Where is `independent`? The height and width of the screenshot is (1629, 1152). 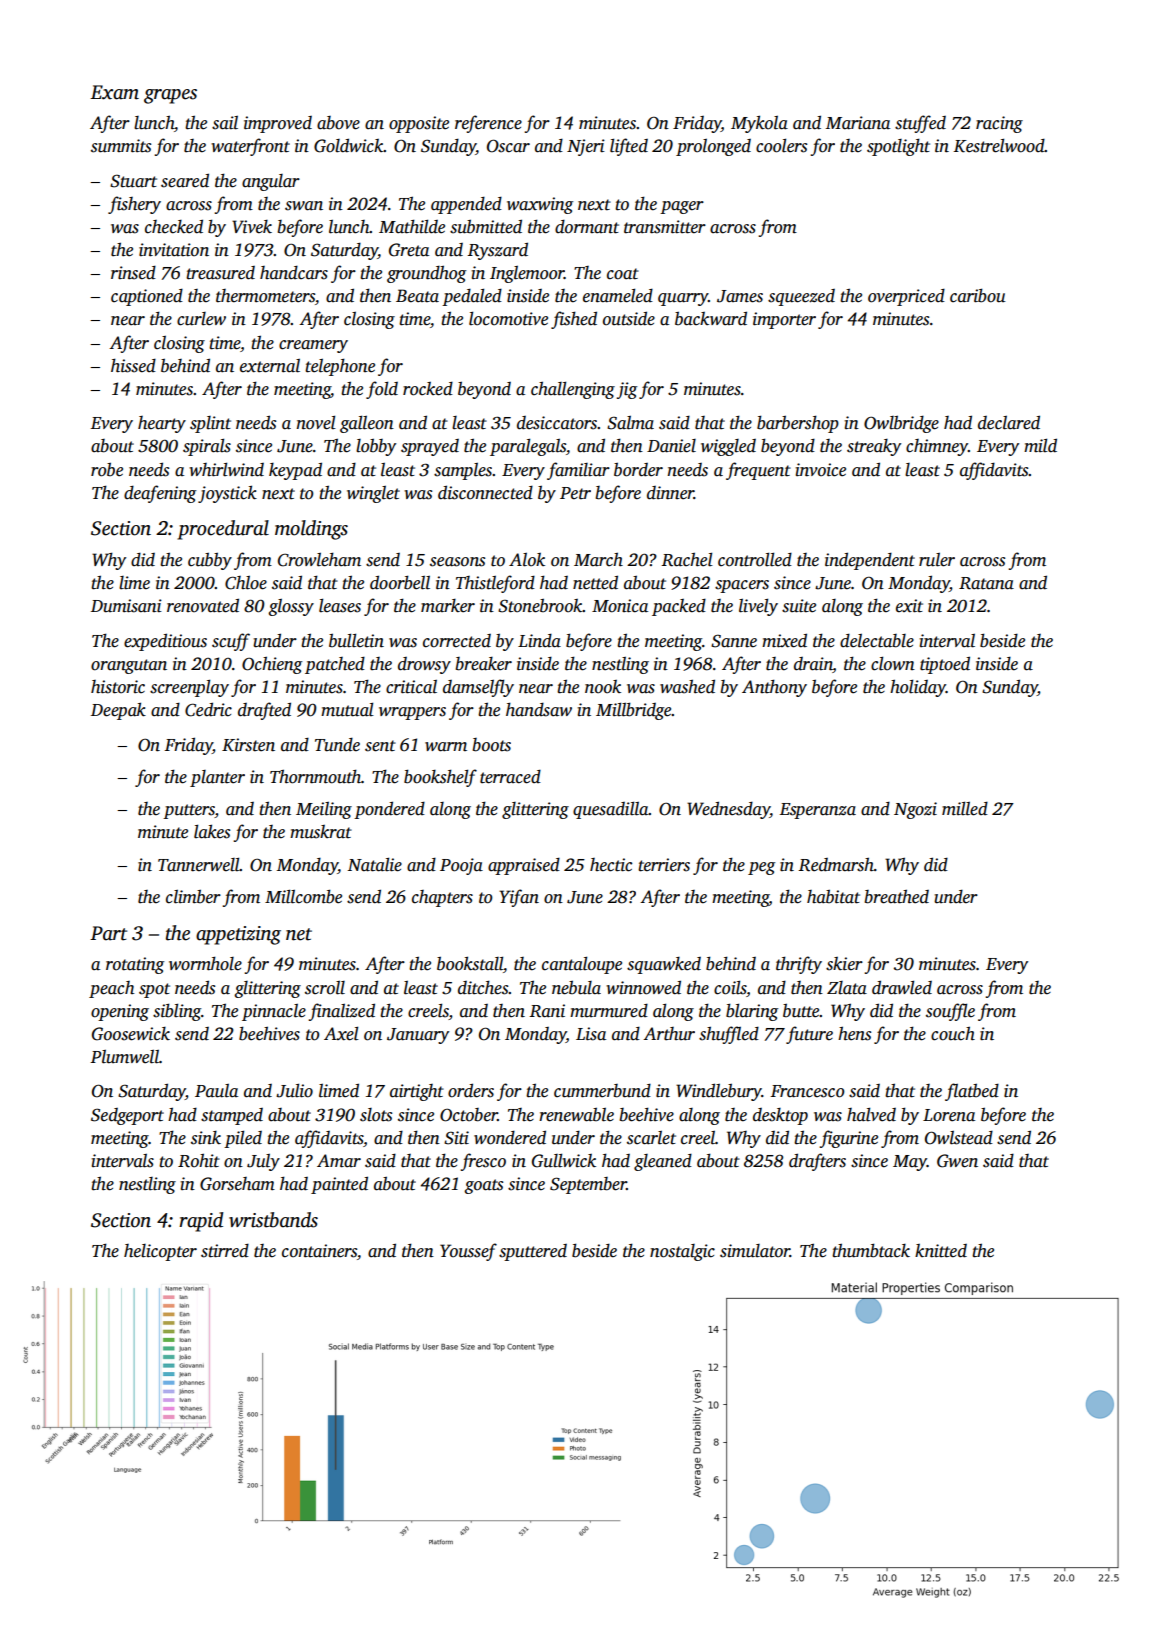 independent is located at coordinates (870, 561).
